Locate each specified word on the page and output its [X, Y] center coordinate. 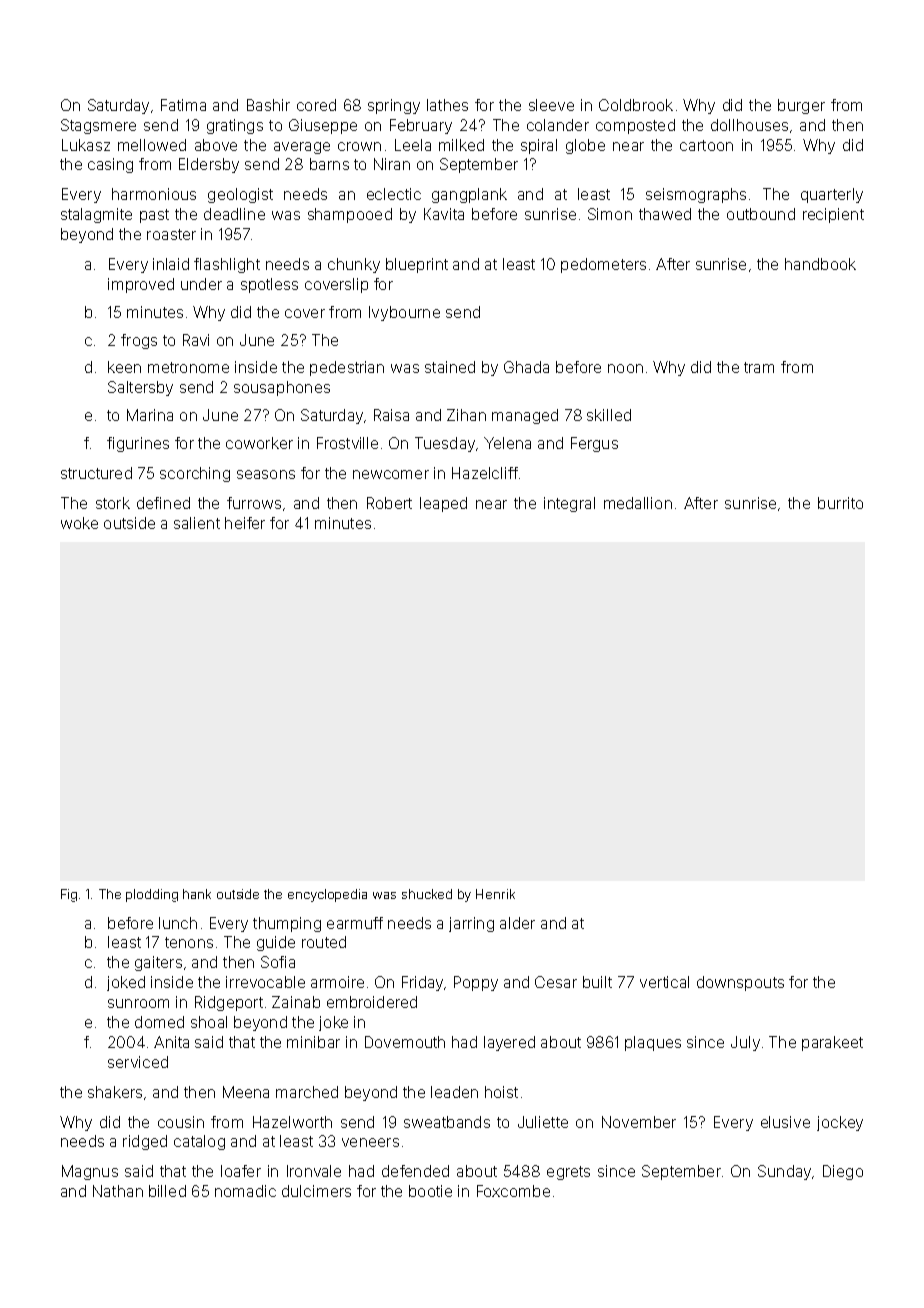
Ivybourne [404, 313]
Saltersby [140, 388]
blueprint [417, 265]
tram [759, 367]
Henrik [495, 894]
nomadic [245, 1191]
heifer [245, 523]
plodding [152, 895]
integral [569, 504]
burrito [840, 503]
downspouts [740, 983]
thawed [665, 214]
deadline [234, 214]
